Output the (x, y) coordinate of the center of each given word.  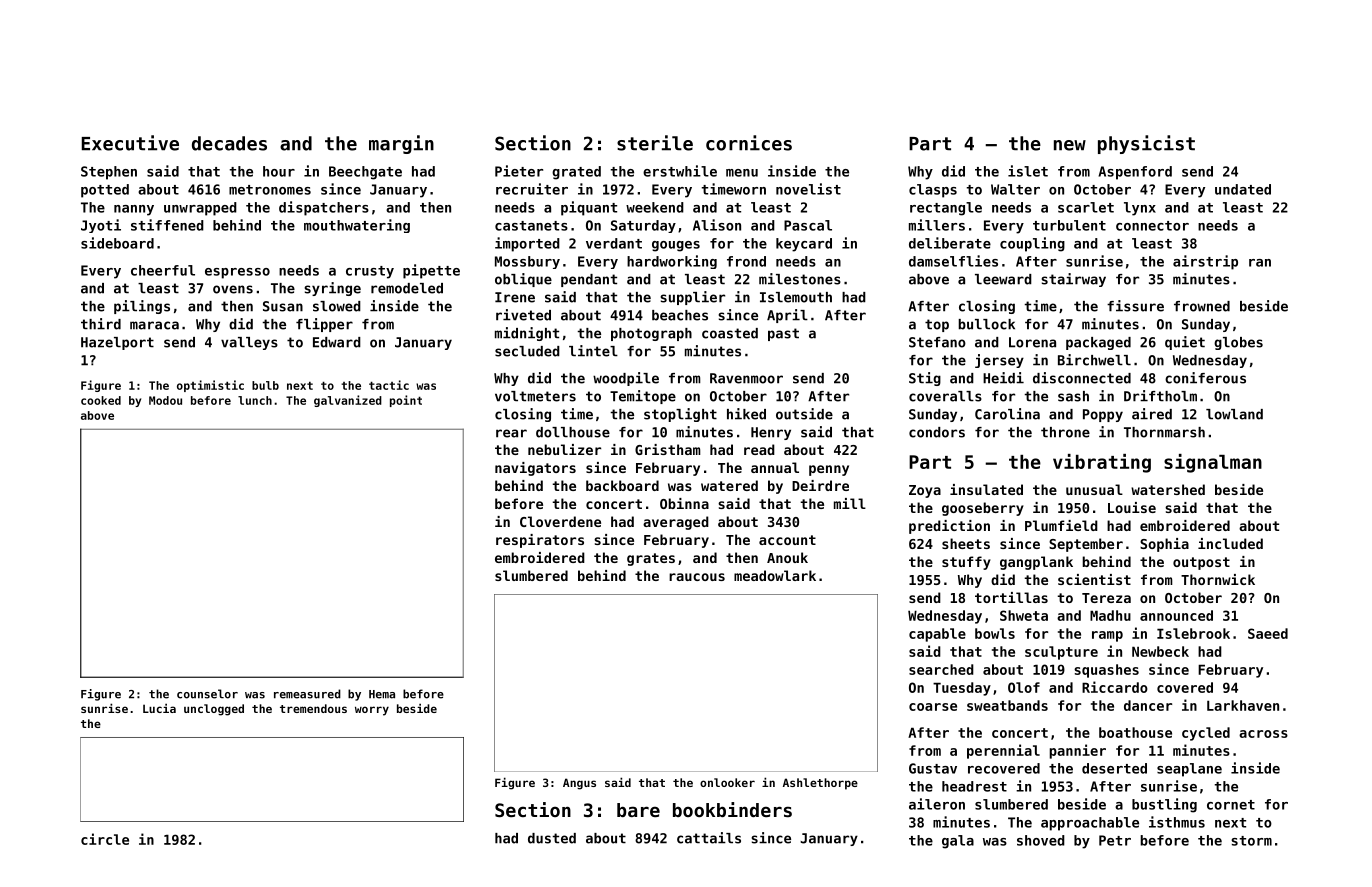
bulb (265, 385)
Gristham (668, 449)
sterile (655, 143)
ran (1260, 263)
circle (105, 839)
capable (937, 635)
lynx (1140, 209)
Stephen (109, 173)
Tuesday (962, 689)
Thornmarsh (1164, 432)
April (787, 316)
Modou (165, 400)
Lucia (159, 708)
